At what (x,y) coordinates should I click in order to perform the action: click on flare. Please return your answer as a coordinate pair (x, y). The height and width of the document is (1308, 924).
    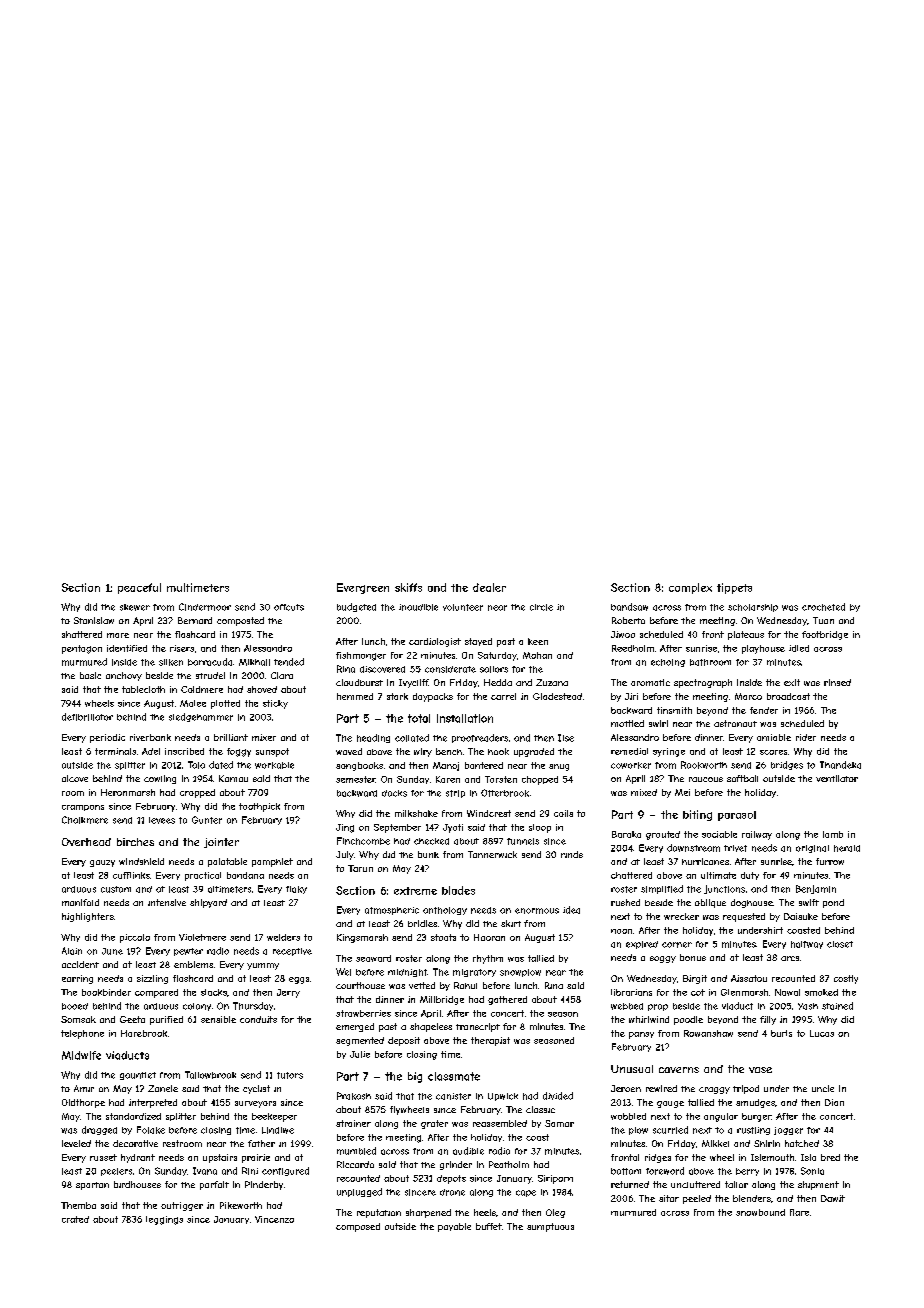
    Looking at the image, I should click on (799, 1212).
